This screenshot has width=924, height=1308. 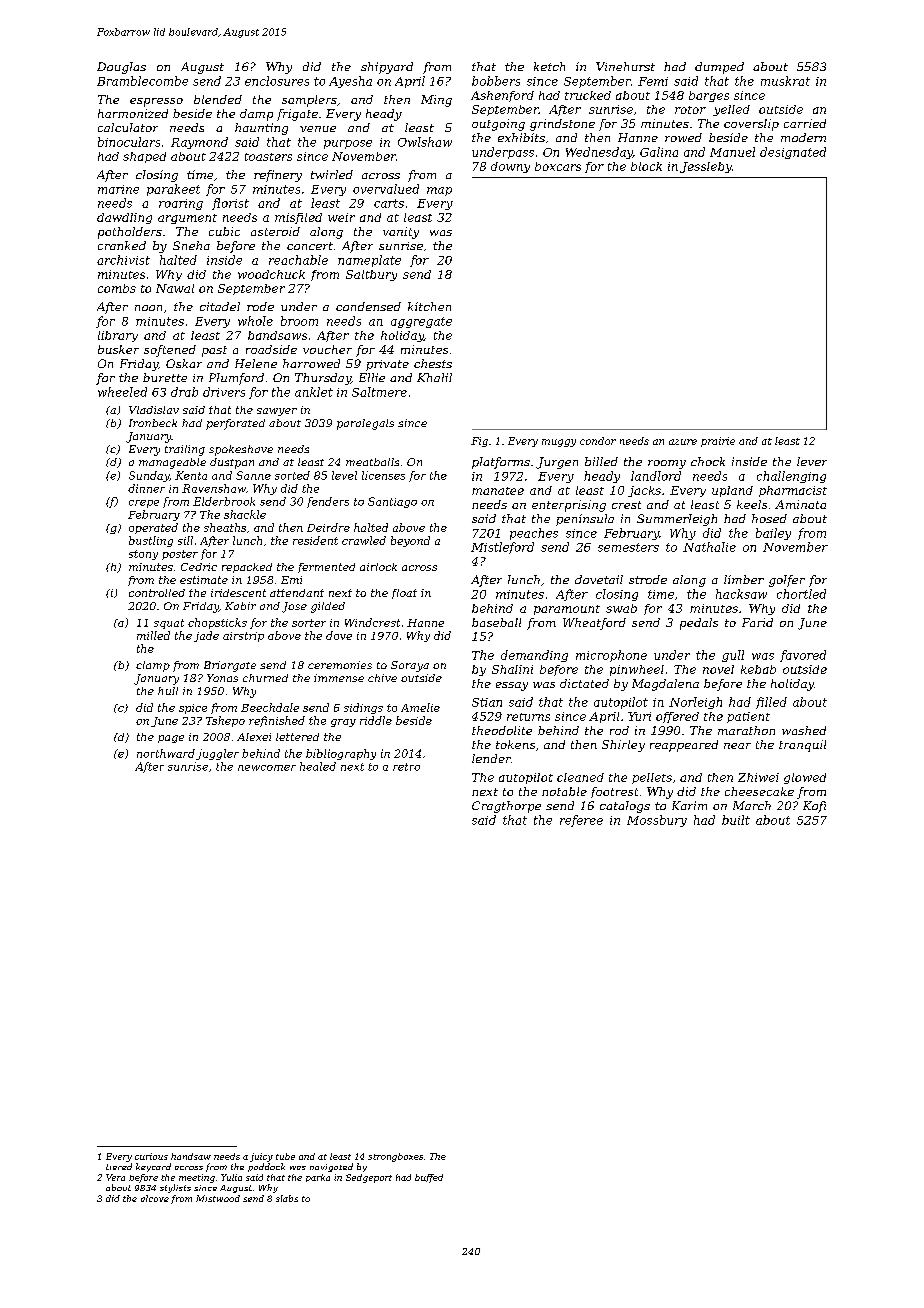 I want to click on azure, so click(x=683, y=442).
